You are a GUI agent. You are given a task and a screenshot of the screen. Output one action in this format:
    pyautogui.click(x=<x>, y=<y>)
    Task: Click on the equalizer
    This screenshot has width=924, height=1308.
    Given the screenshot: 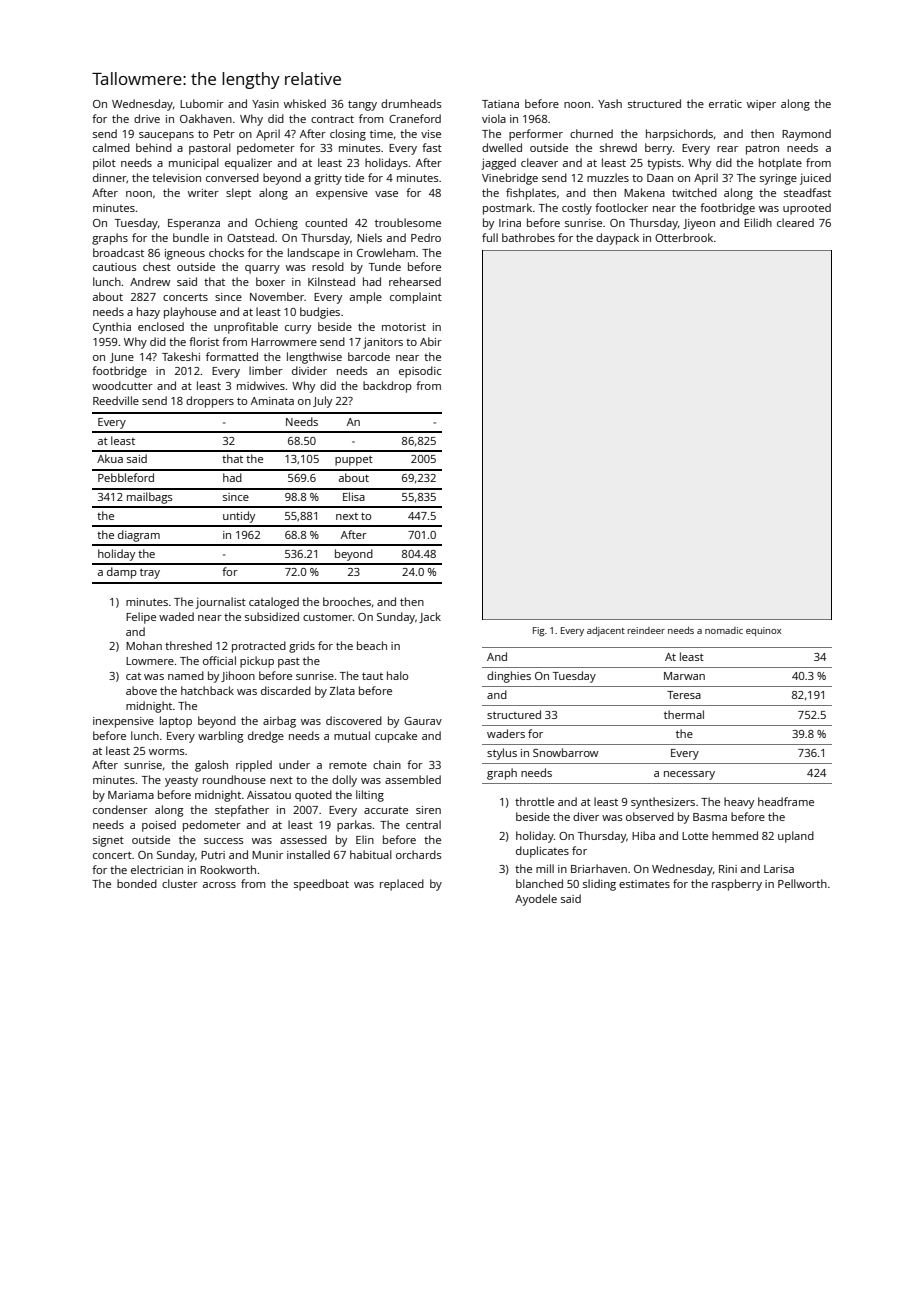 What is the action you would take?
    pyautogui.click(x=248, y=164)
